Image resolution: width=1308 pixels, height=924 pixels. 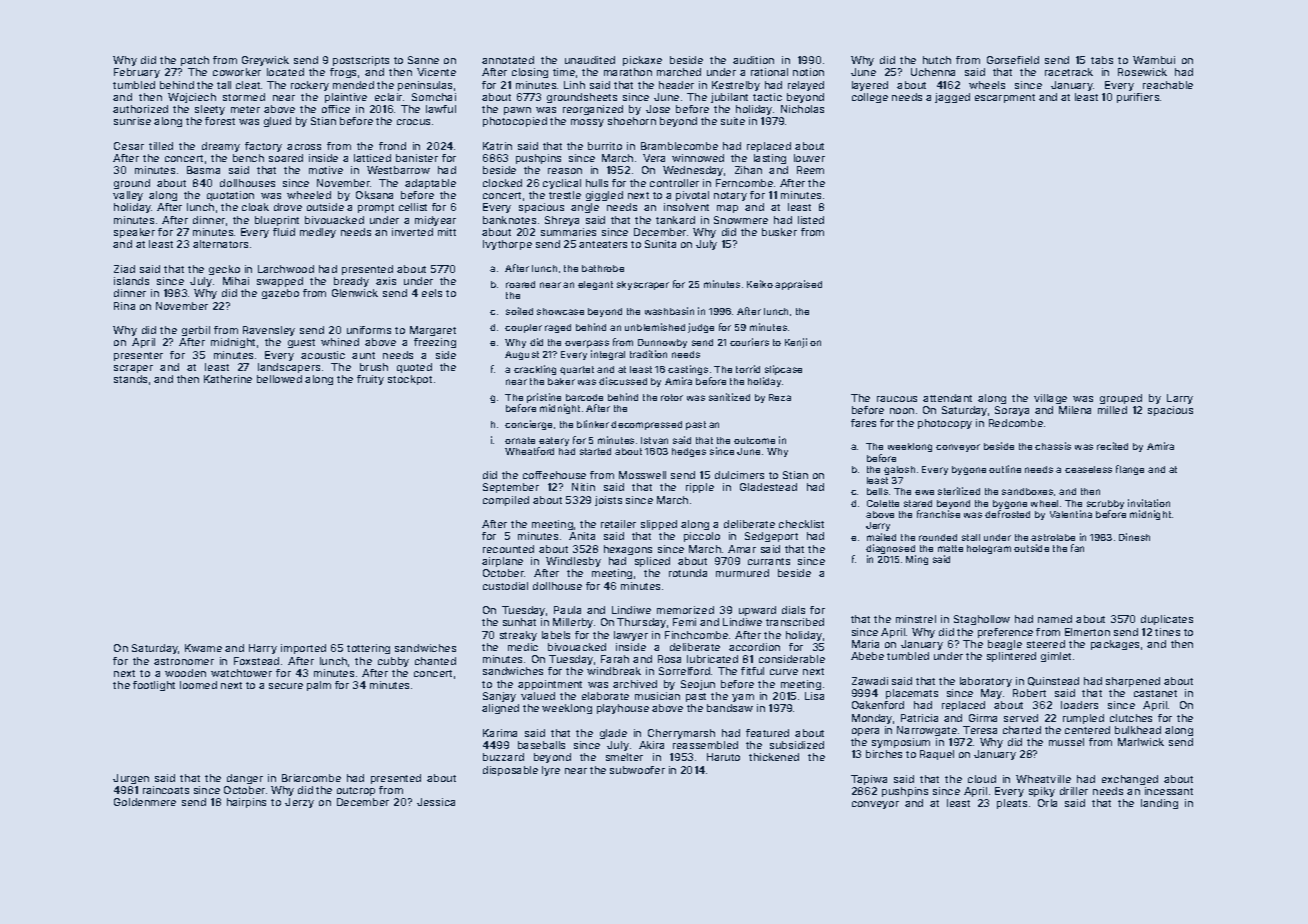 What do you see at coordinates (1050, 399) in the screenshot?
I see `village` at bounding box center [1050, 399].
